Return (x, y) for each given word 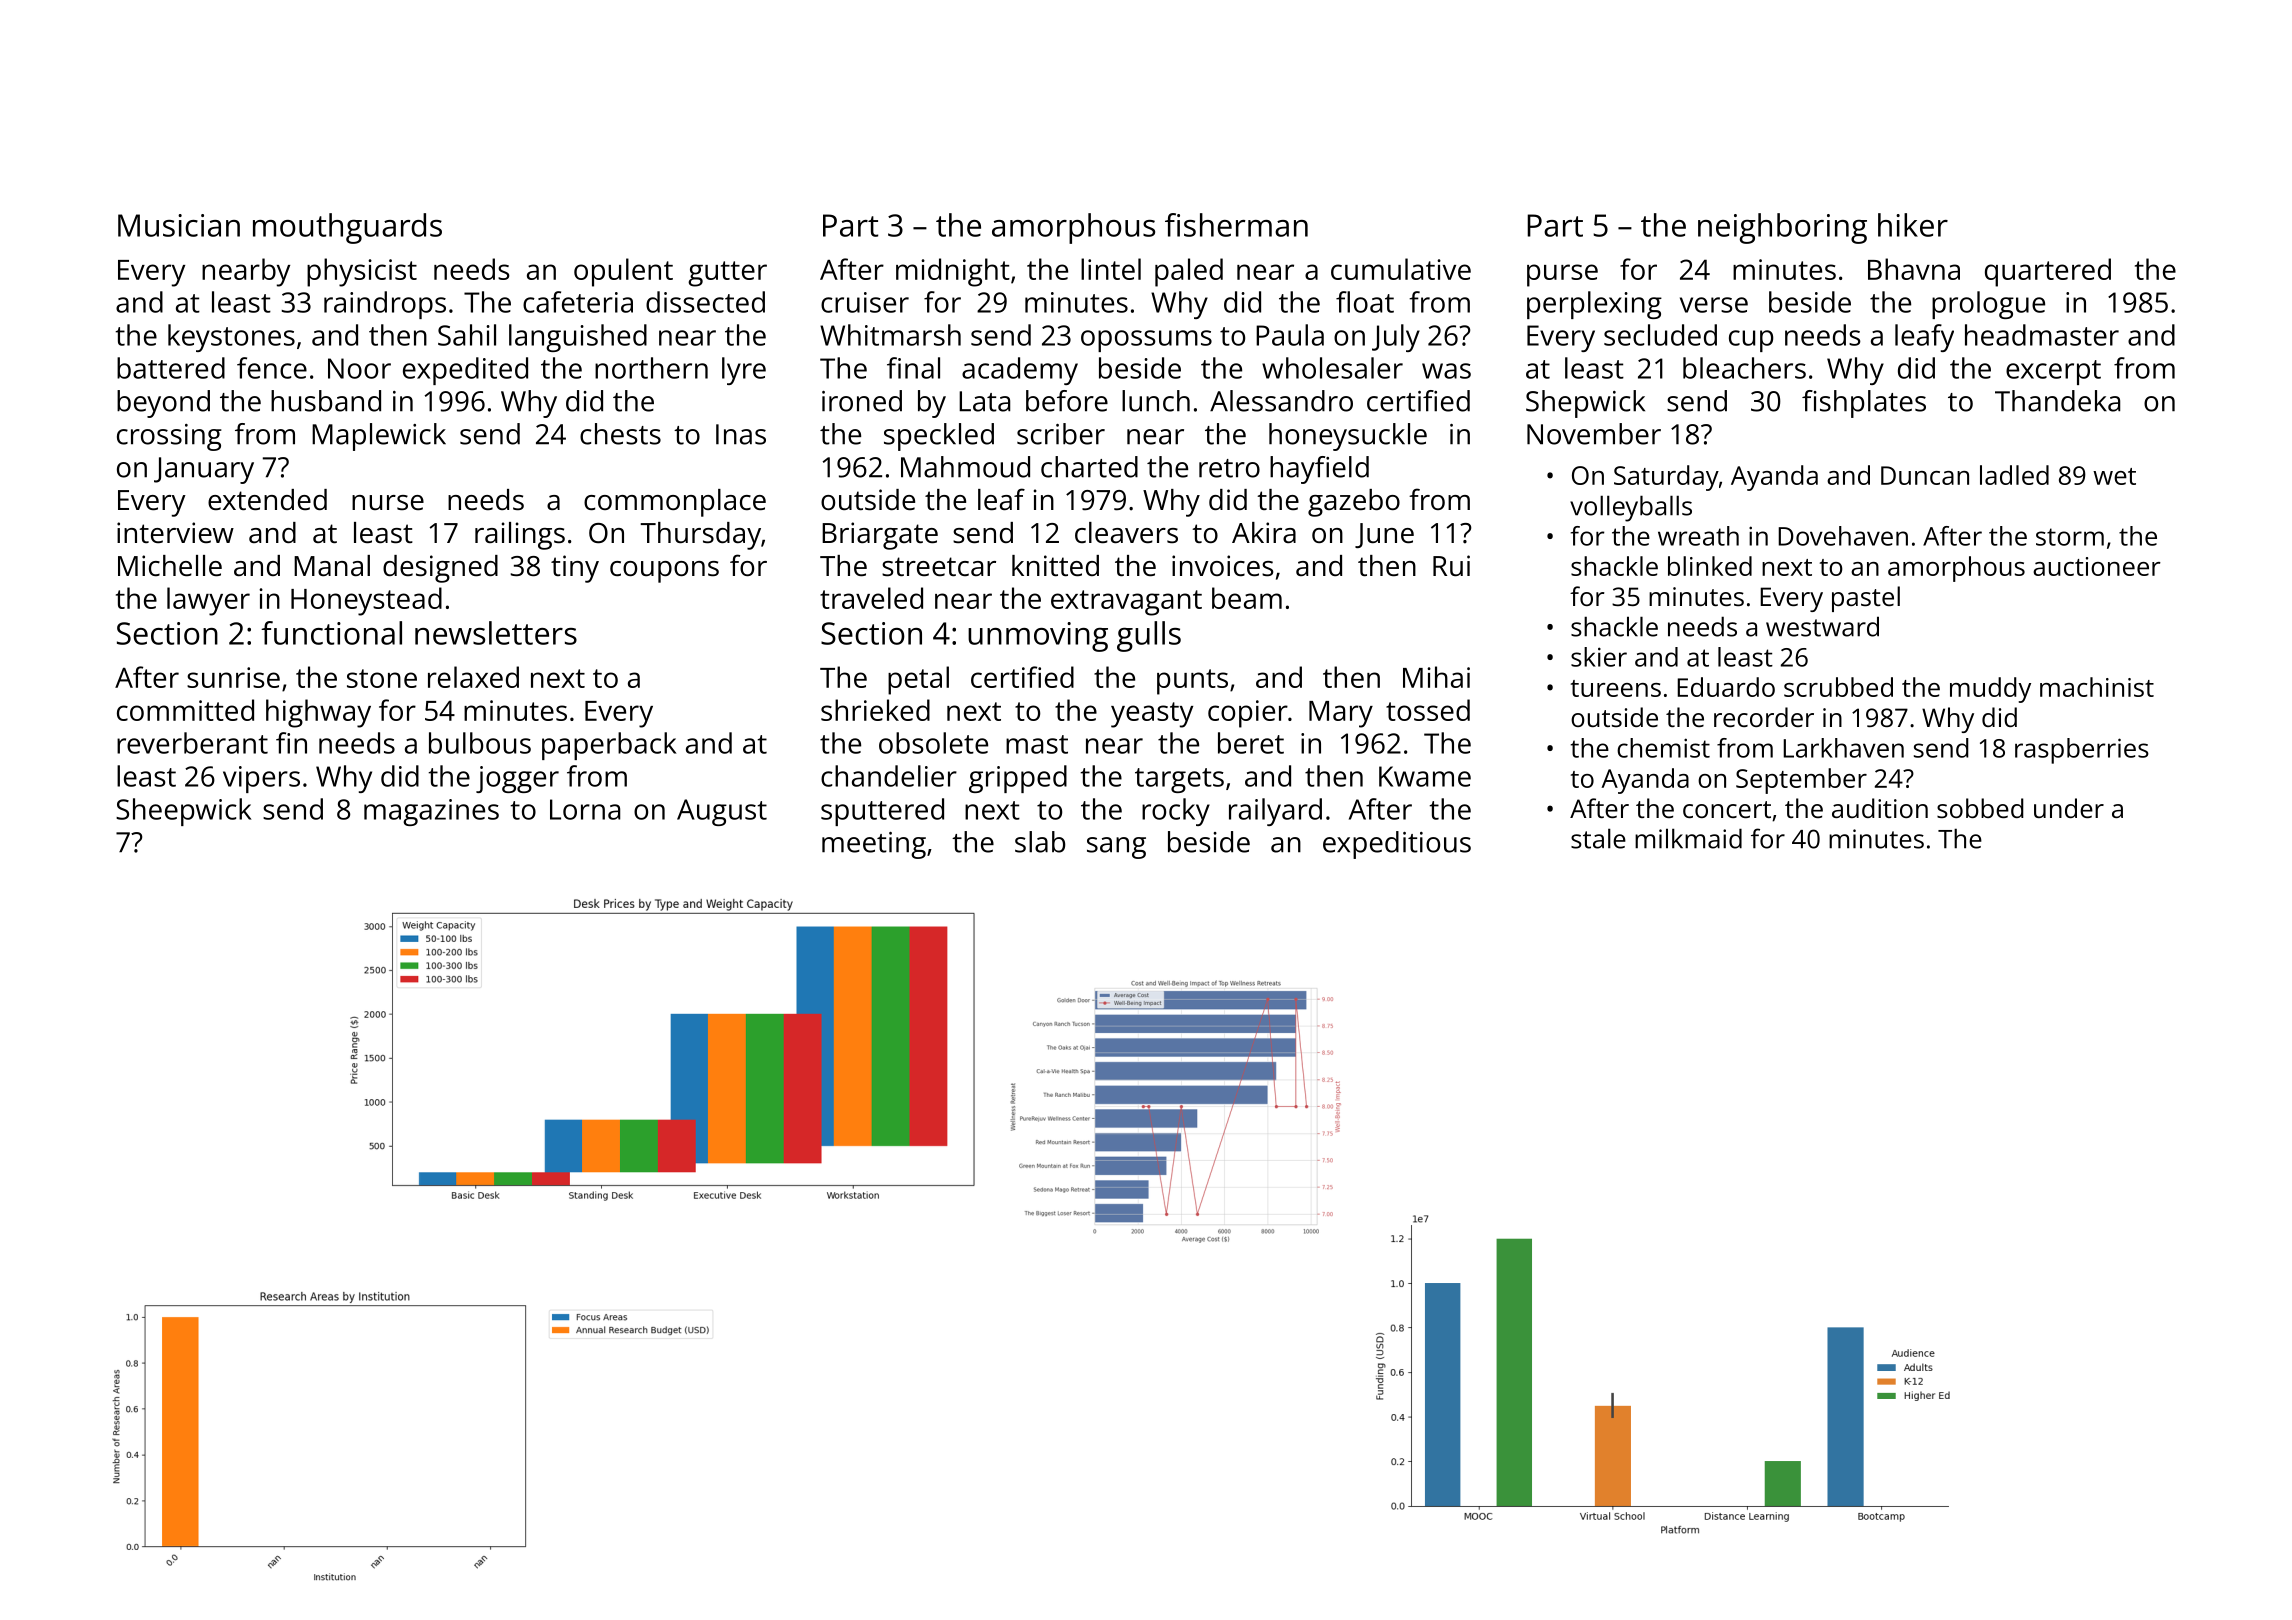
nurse (388, 502)
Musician (179, 225)
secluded (1660, 335)
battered (171, 368)
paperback (609, 746)
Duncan (1925, 475)
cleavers (1126, 533)
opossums (1146, 341)
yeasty (1152, 715)
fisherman (1236, 225)
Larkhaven (1843, 748)
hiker (1913, 225)
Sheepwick (183, 812)
